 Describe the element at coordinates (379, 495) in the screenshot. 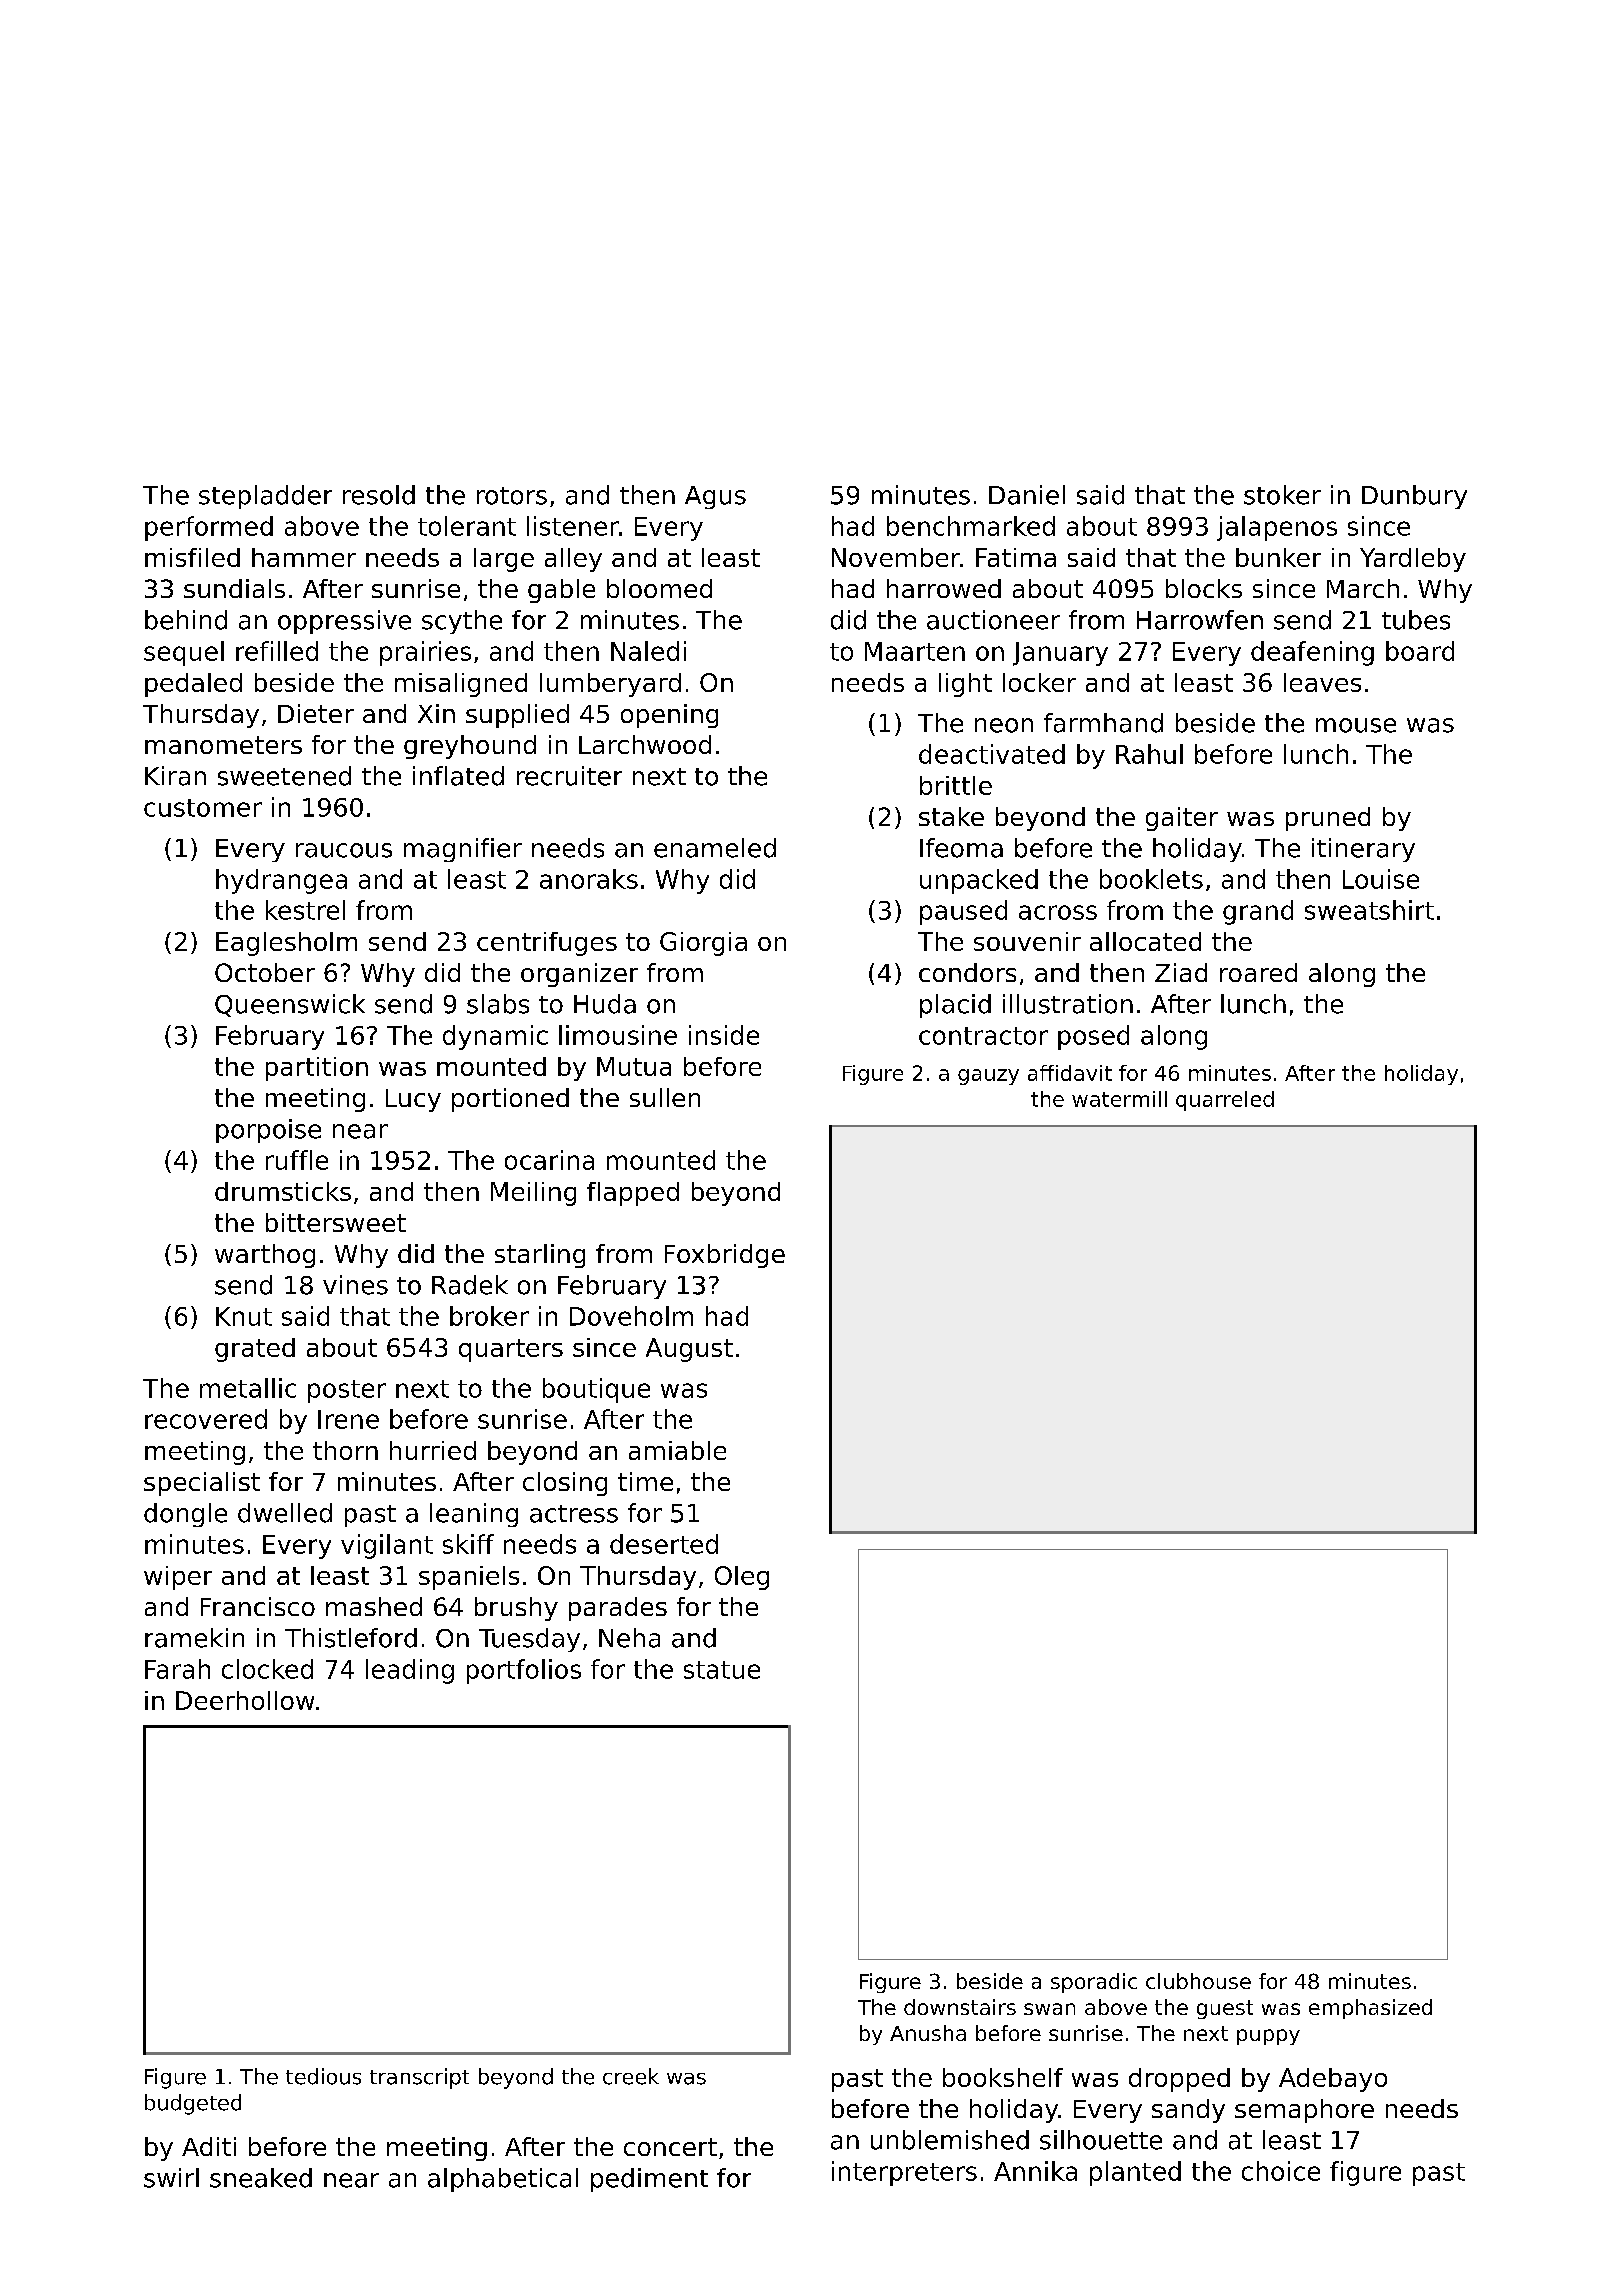

I see `resold` at that location.
